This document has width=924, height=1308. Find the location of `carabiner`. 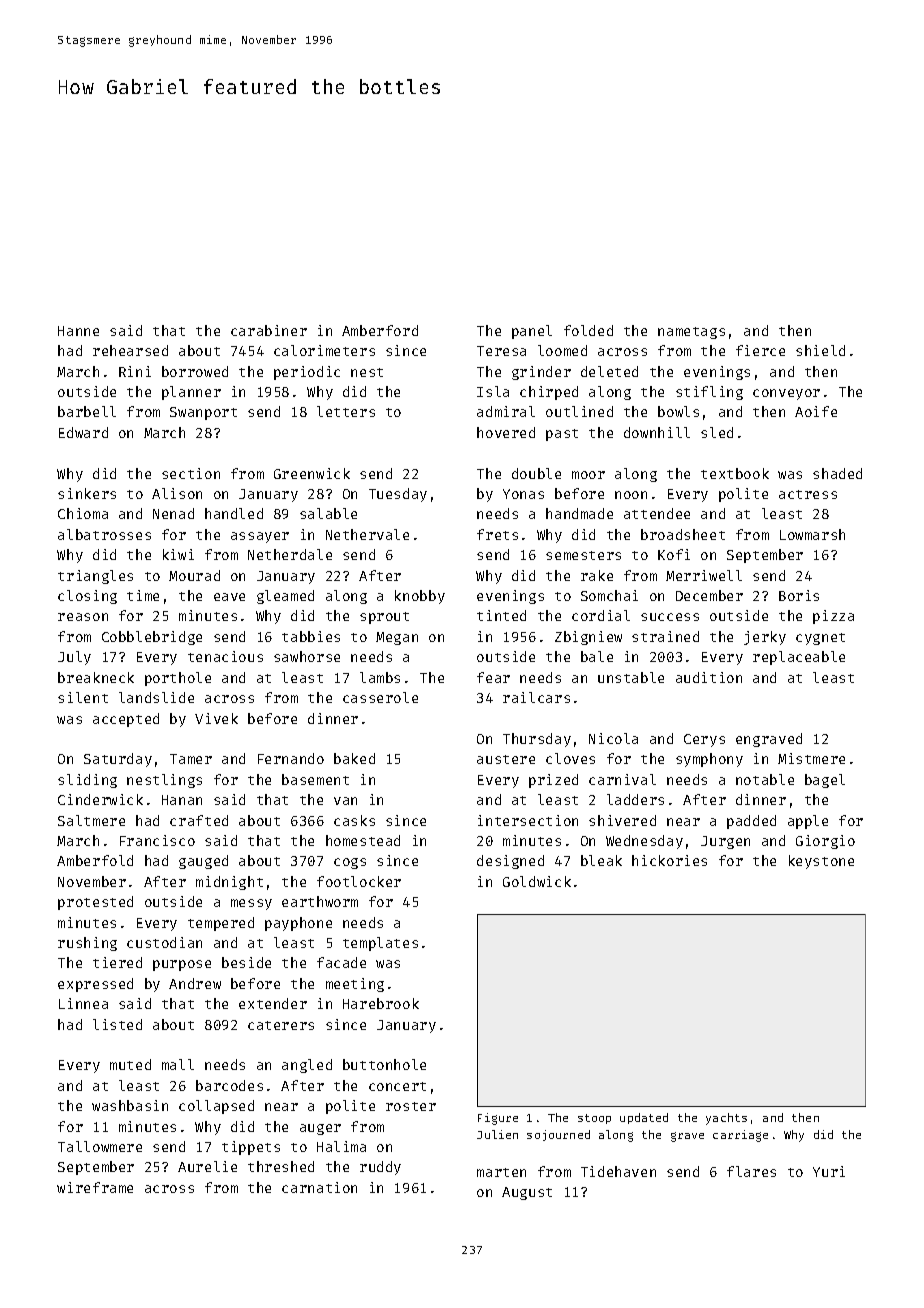

carabiner is located at coordinates (269, 330).
